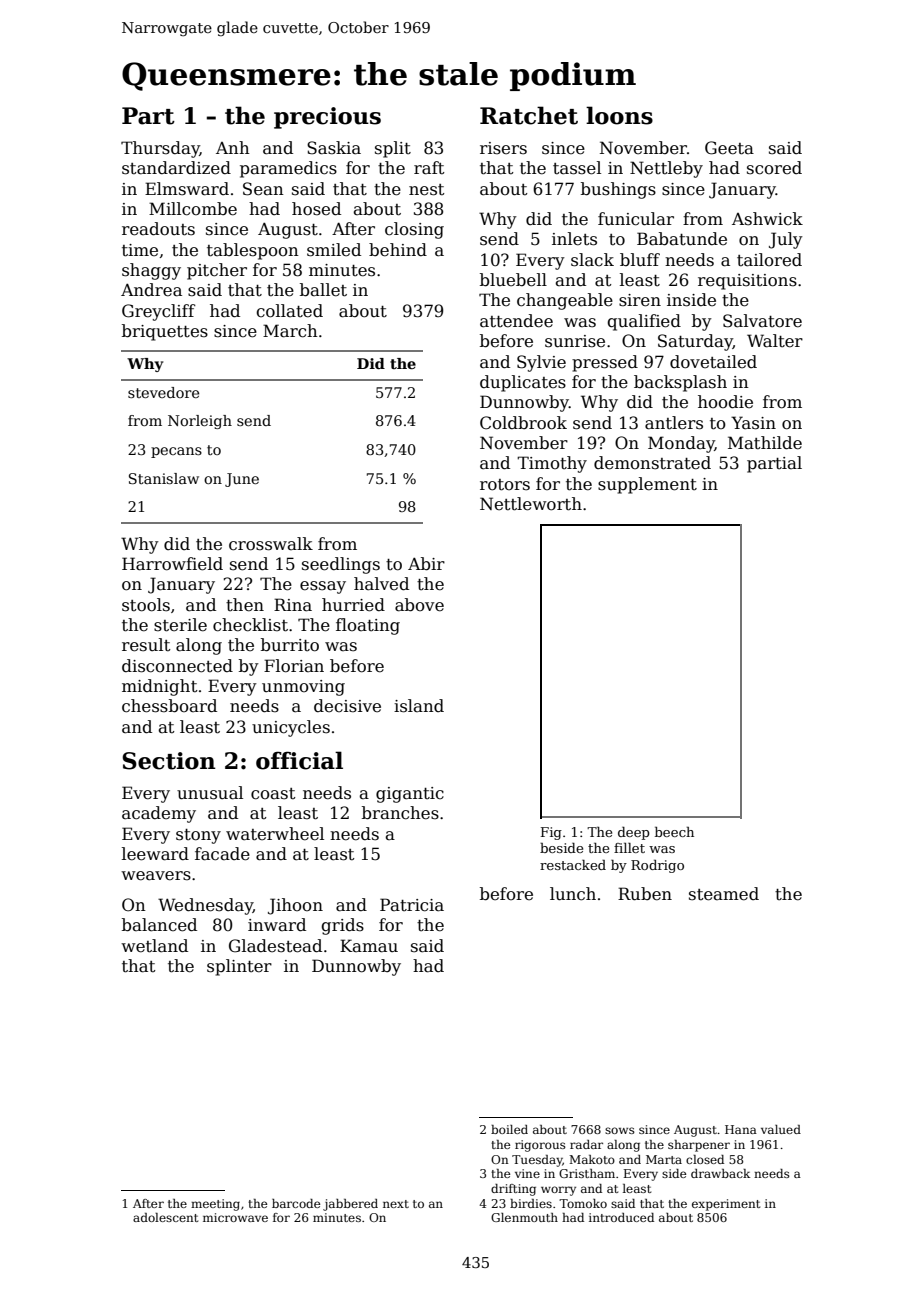 This image has width=924, height=1314. What do you see at coordinates (410, 795) in the image?
I see `gigantic` at bounding box center [410, 795].
